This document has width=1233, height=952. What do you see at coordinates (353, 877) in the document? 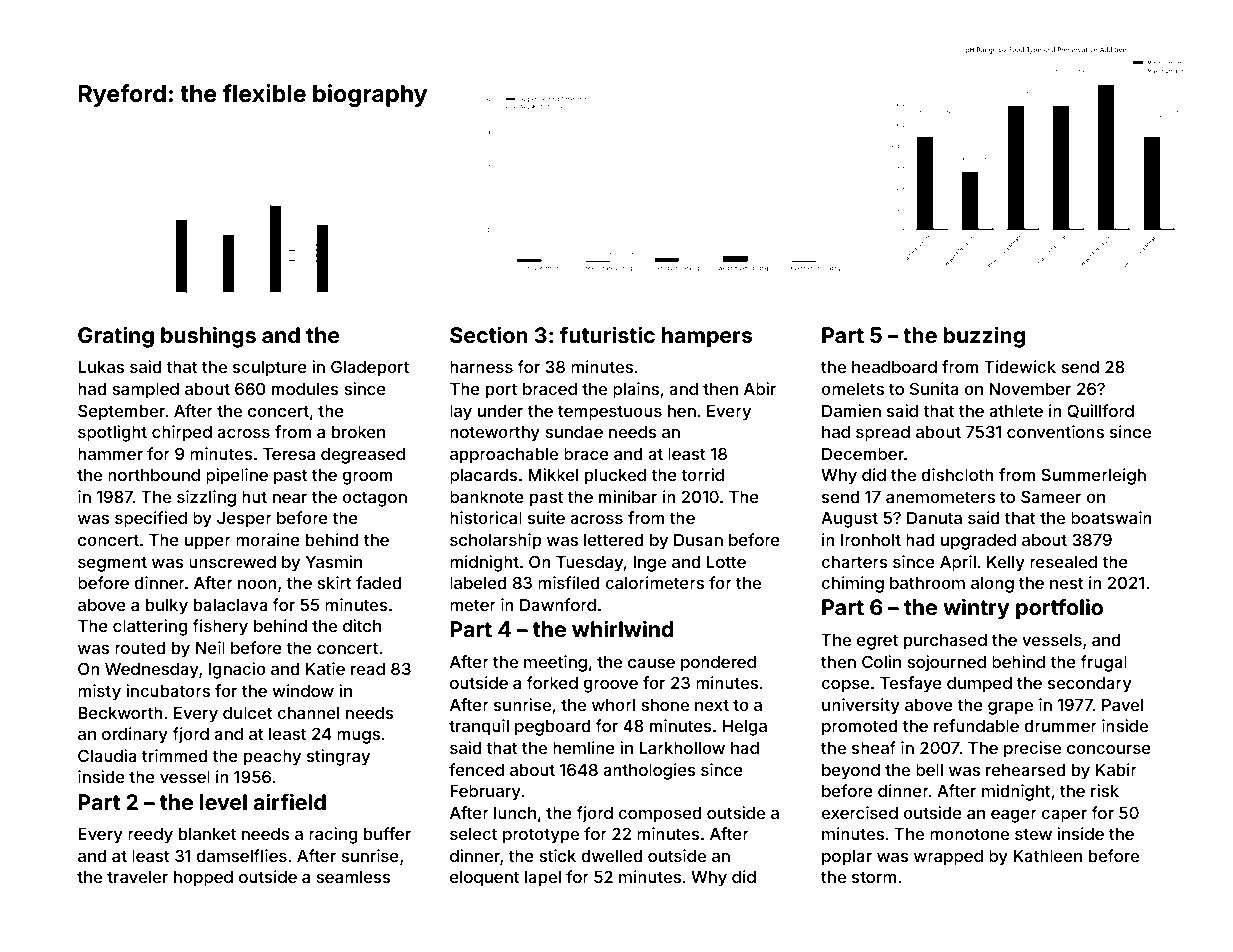
I see `seamless` at bounding box center [353, 877].
